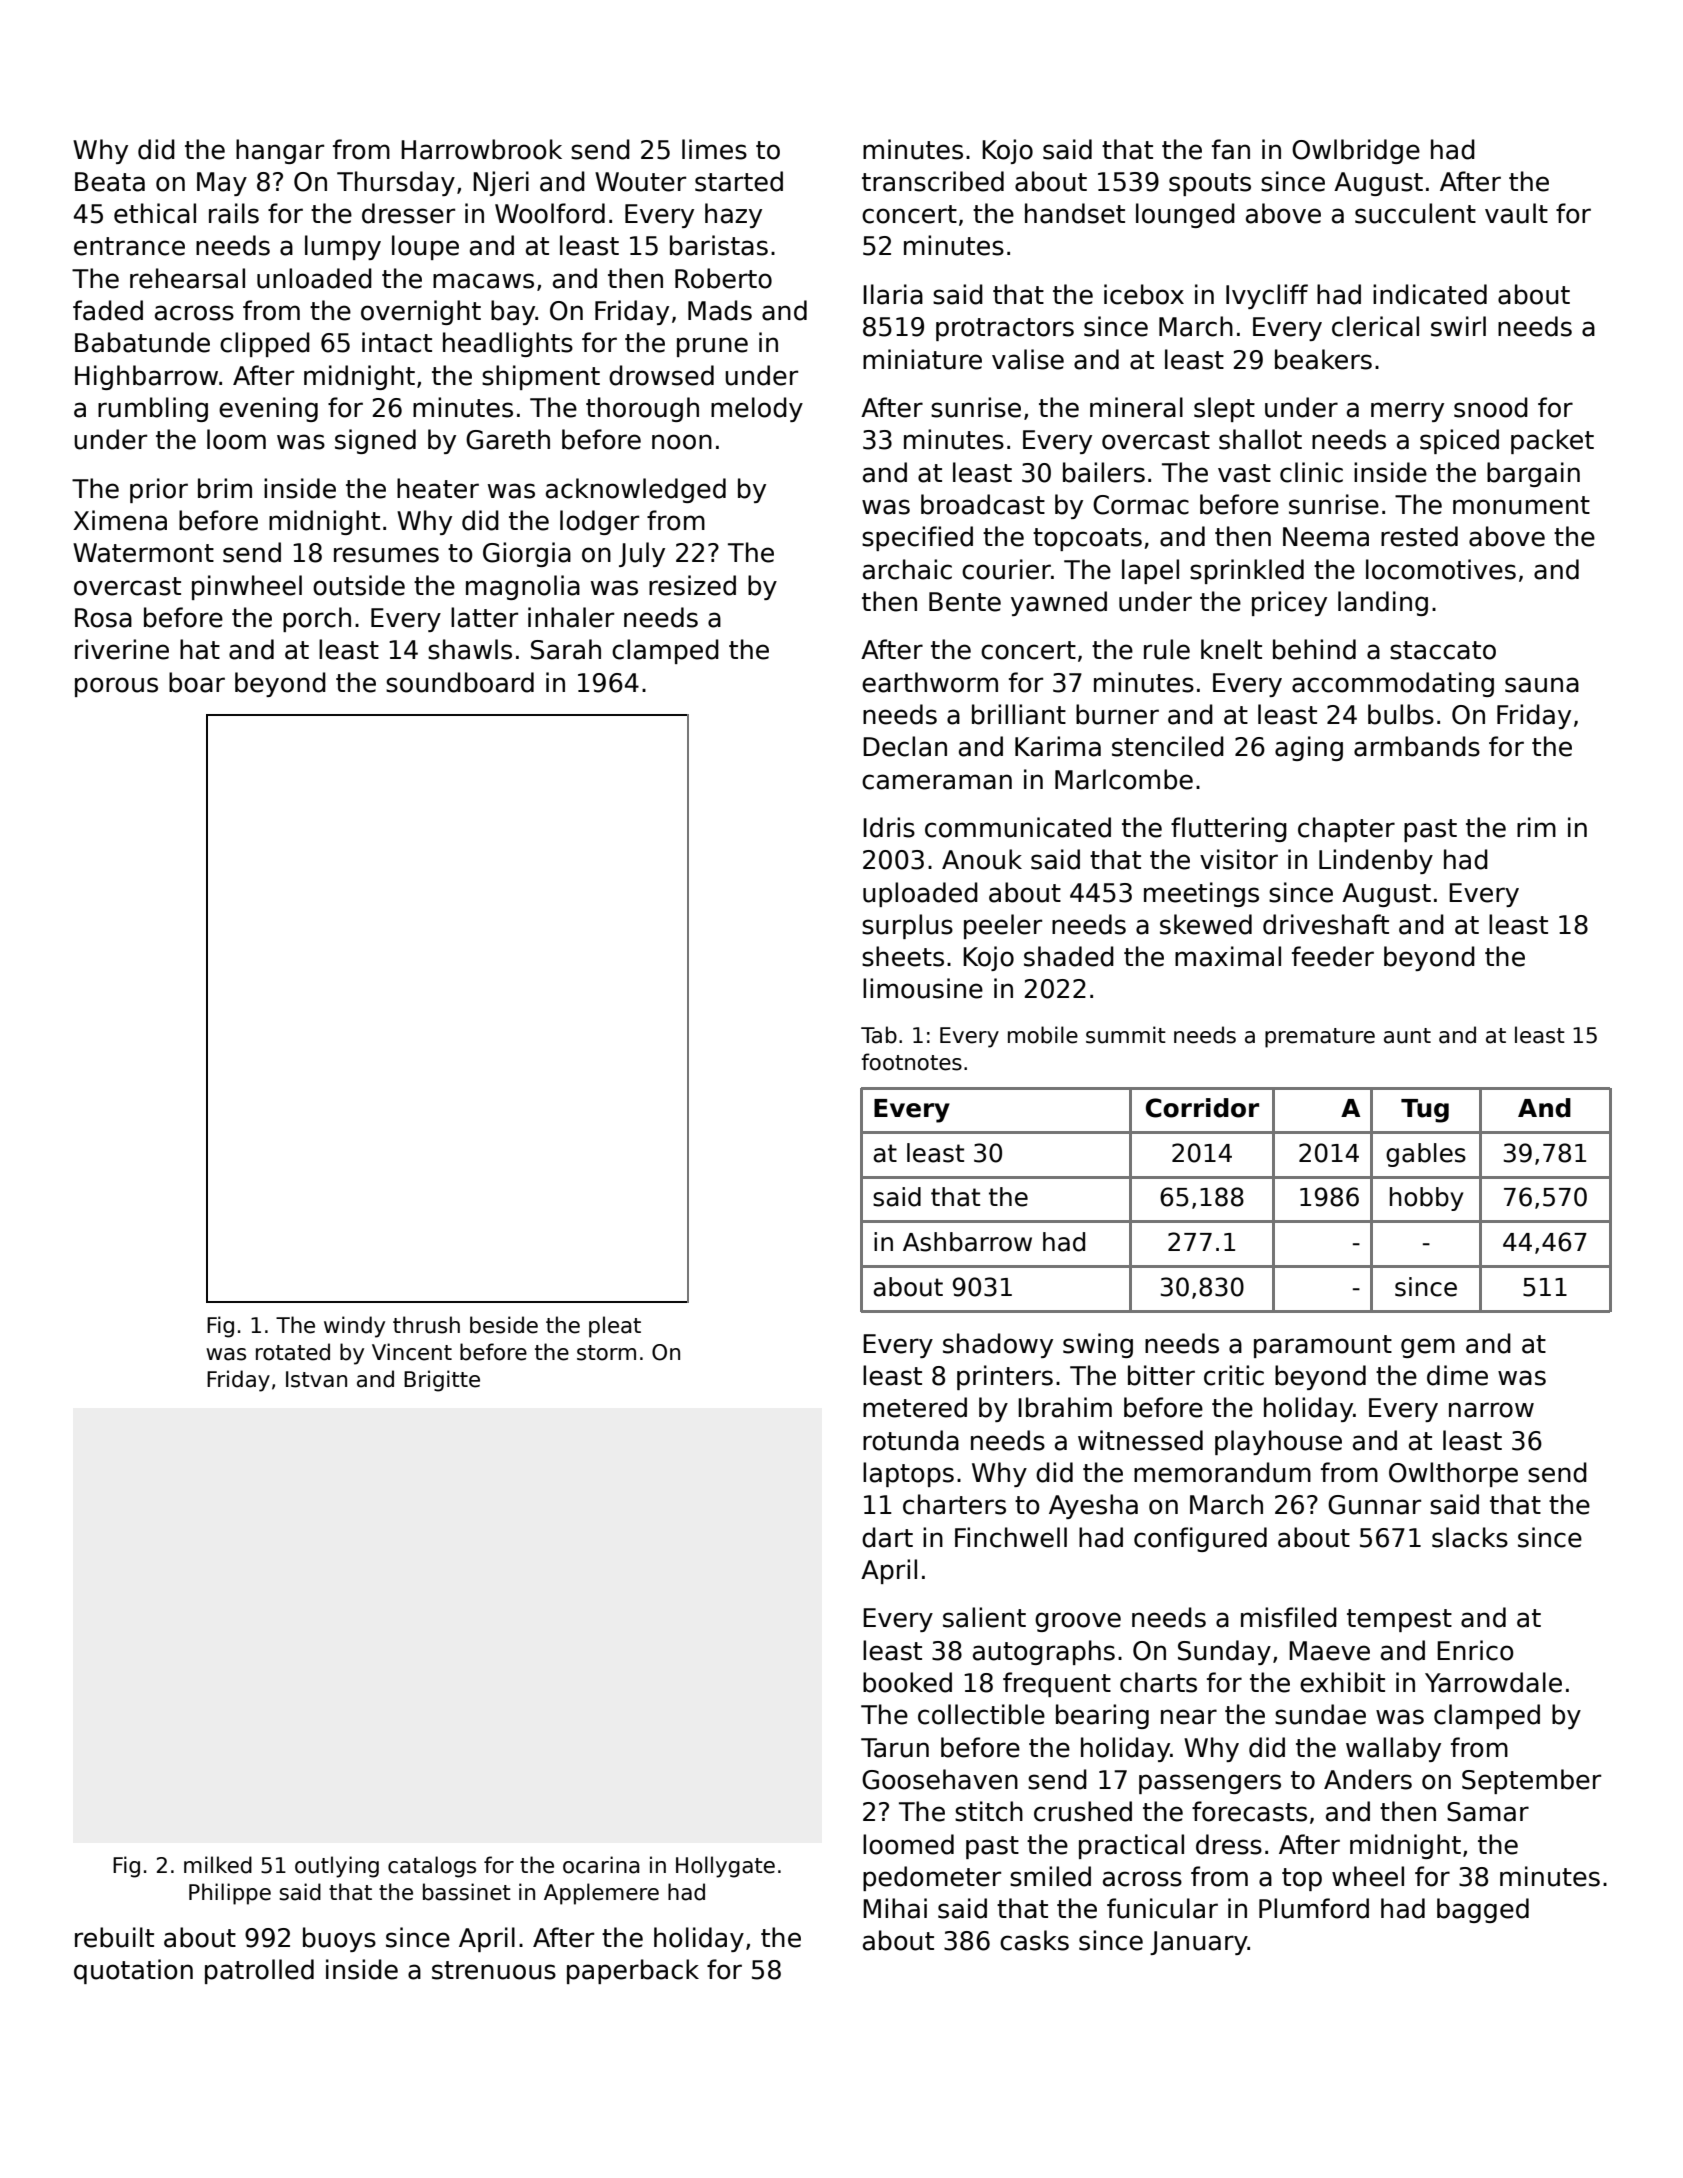 This screenshot has width=1683, height=2178. I want to click on Tug, so click(1425, 1111).
